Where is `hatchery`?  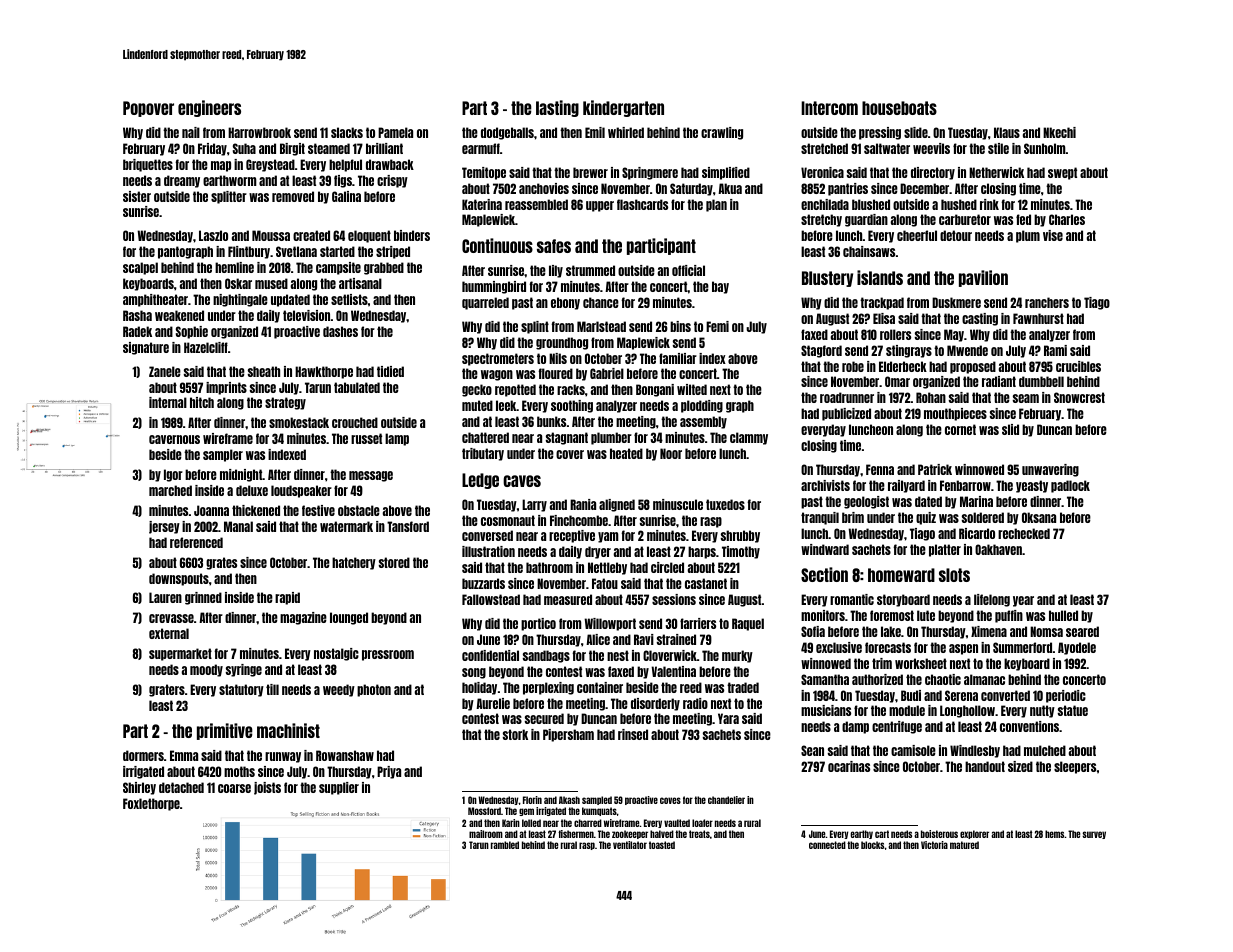 hatchery is located at coordinates (354, 563).
